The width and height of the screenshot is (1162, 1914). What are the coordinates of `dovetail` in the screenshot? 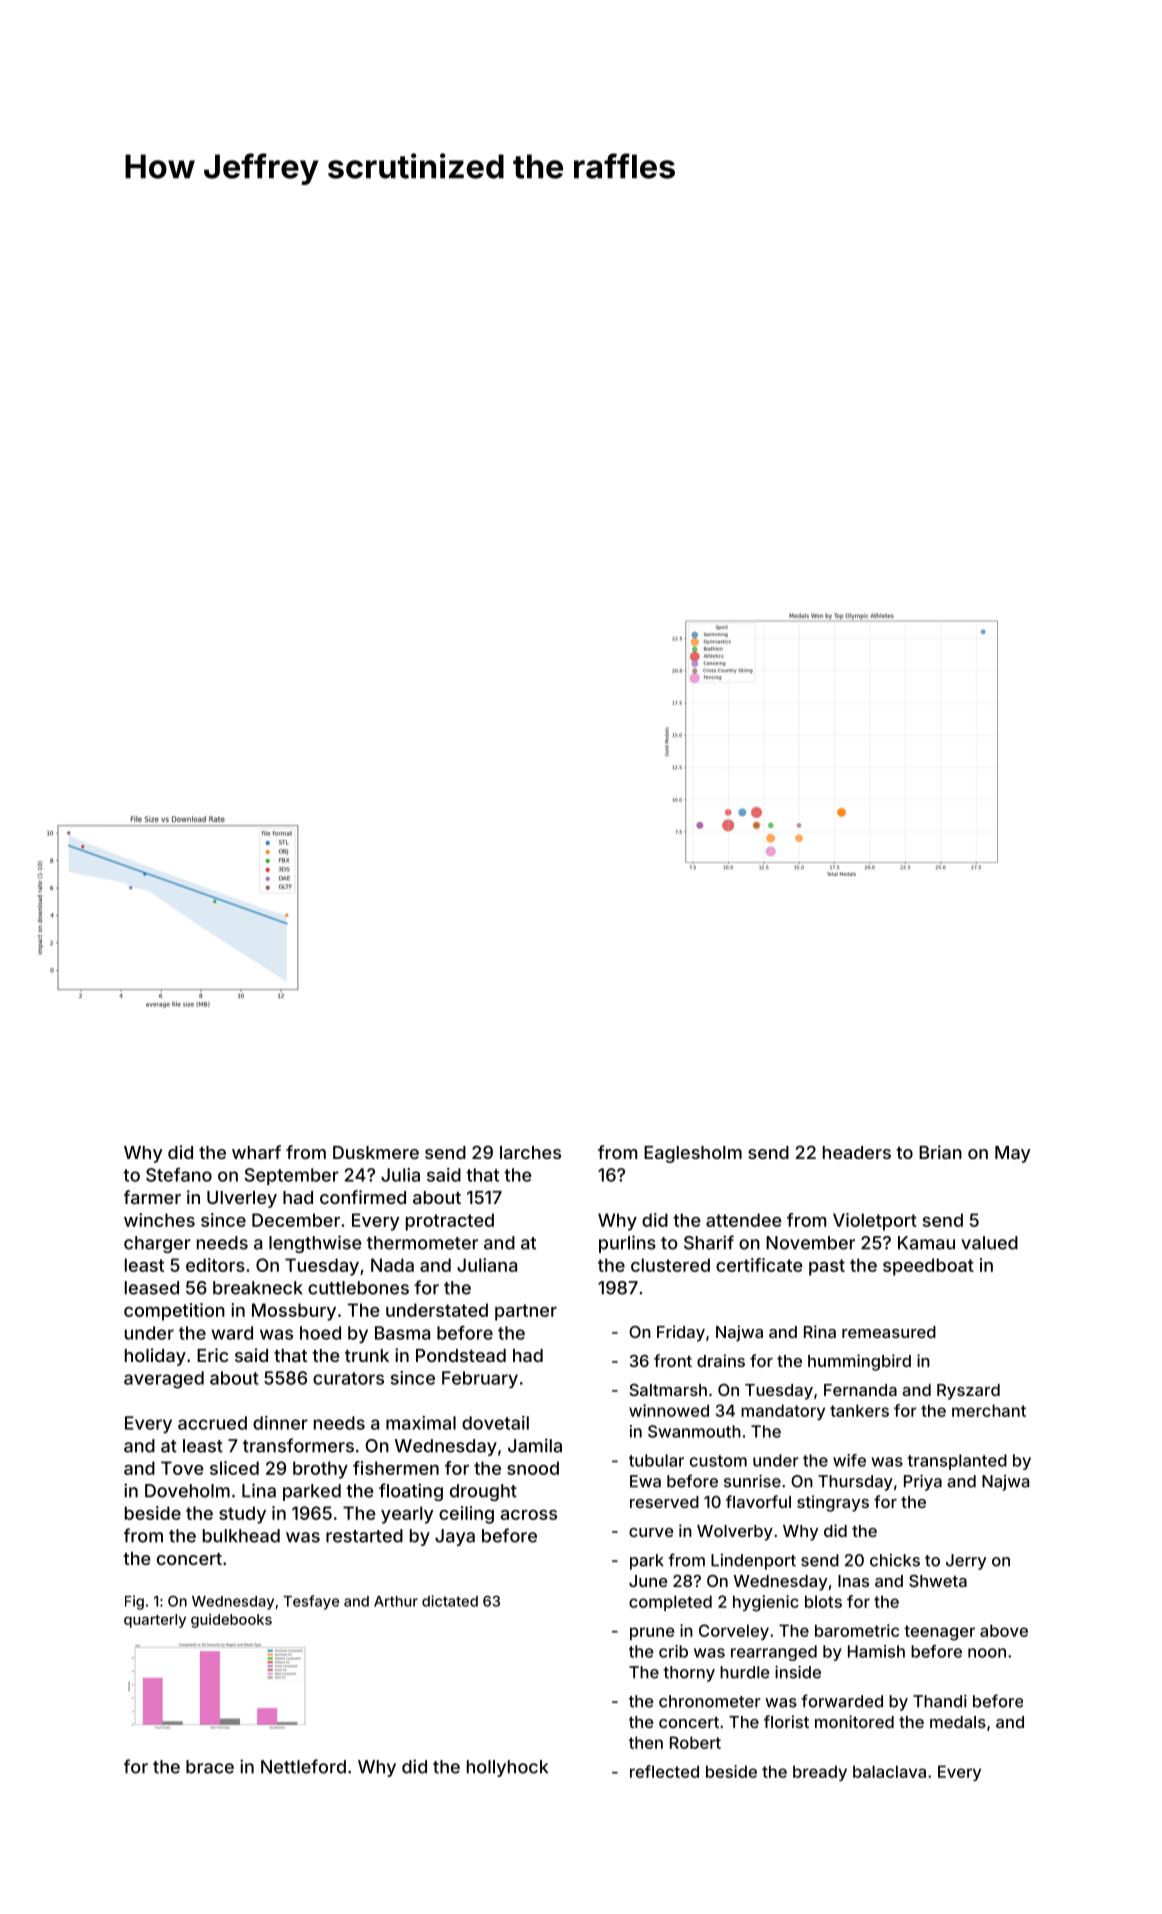 It's located at (495, 1423).
